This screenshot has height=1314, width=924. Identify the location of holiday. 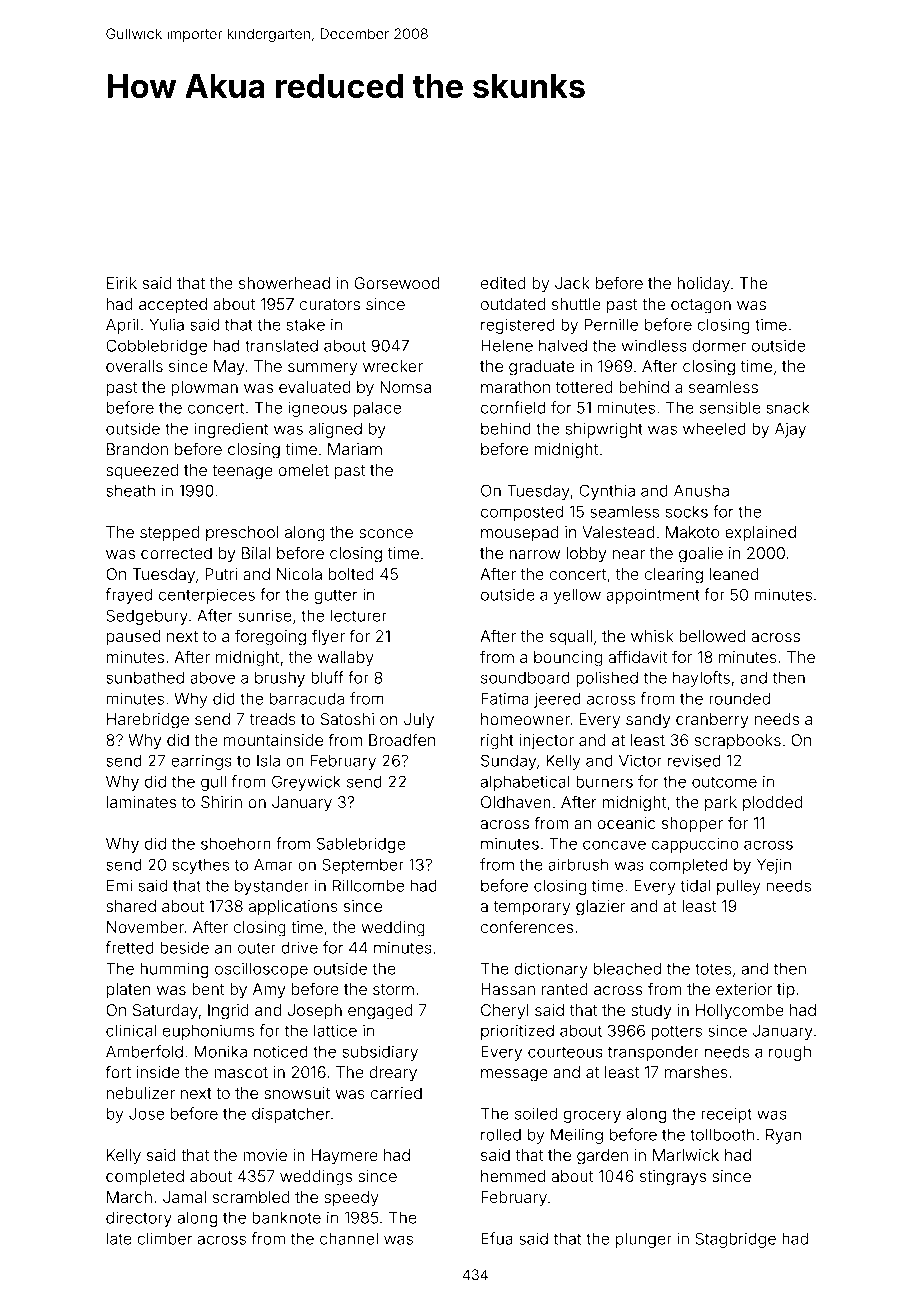
(703, 285).
